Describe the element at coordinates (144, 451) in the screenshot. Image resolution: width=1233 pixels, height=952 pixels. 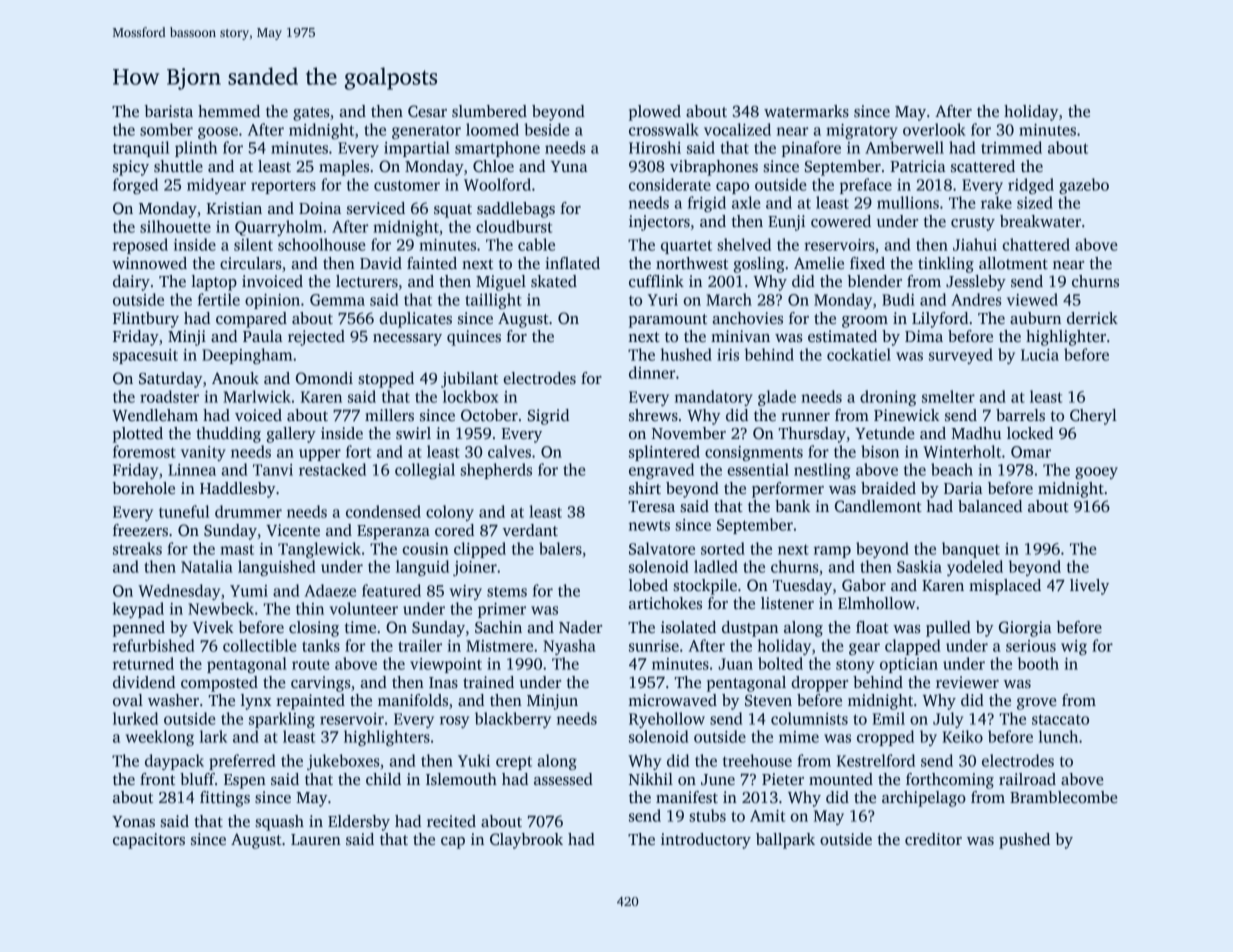
I see `foremost` at that location.
